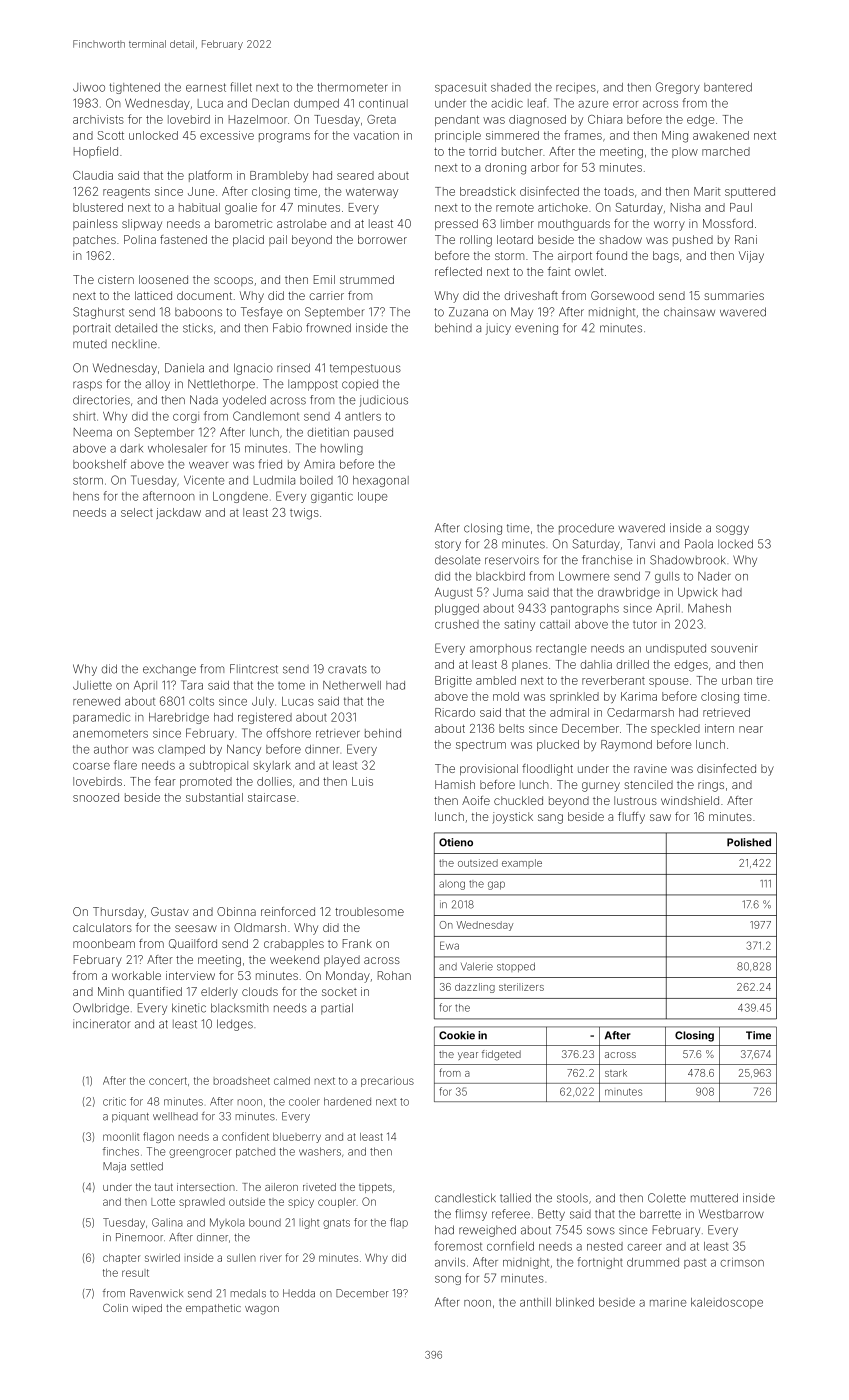 The height and width of the image is (1400, 849). What do you see at coordinates (337, 1203) in the image?
I see `coupler` at bounding box center [337, 1203].
